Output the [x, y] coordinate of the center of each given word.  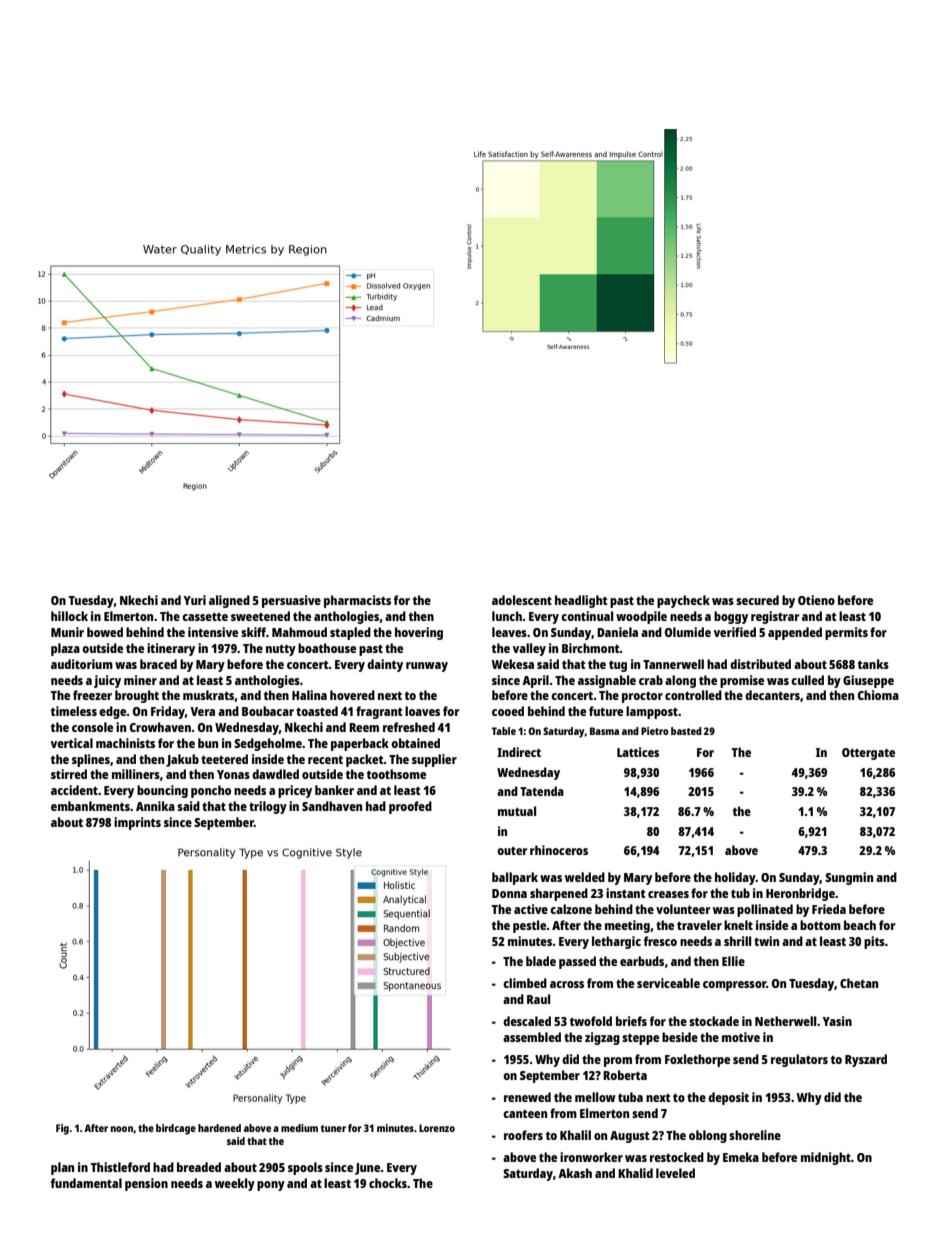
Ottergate [868, 754]
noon [122, 1129]
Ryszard [866, 1060]
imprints [137, 823]
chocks [388, 1183]
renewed [527, 1097]
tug [618, 666]
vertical [72, 743]
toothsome [396, 774]
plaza [65, 649]
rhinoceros [559, 850]
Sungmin [849, 878]
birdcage [176, 1129]
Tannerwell [673, 664]
